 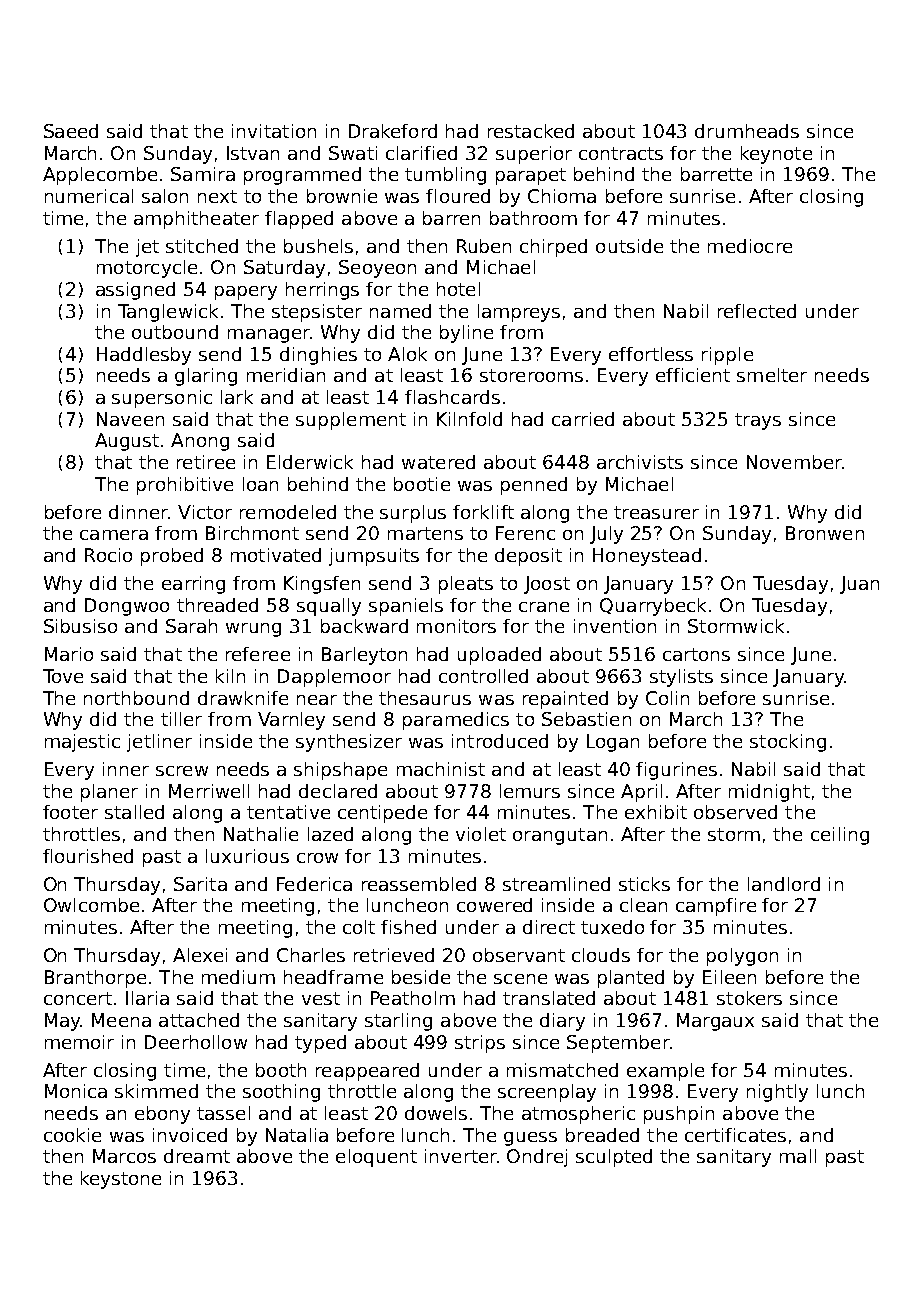 What do you see at coordinates (461, 1156) in the screenshot?
I see `inverter` at bounding box center [461, 1156].
